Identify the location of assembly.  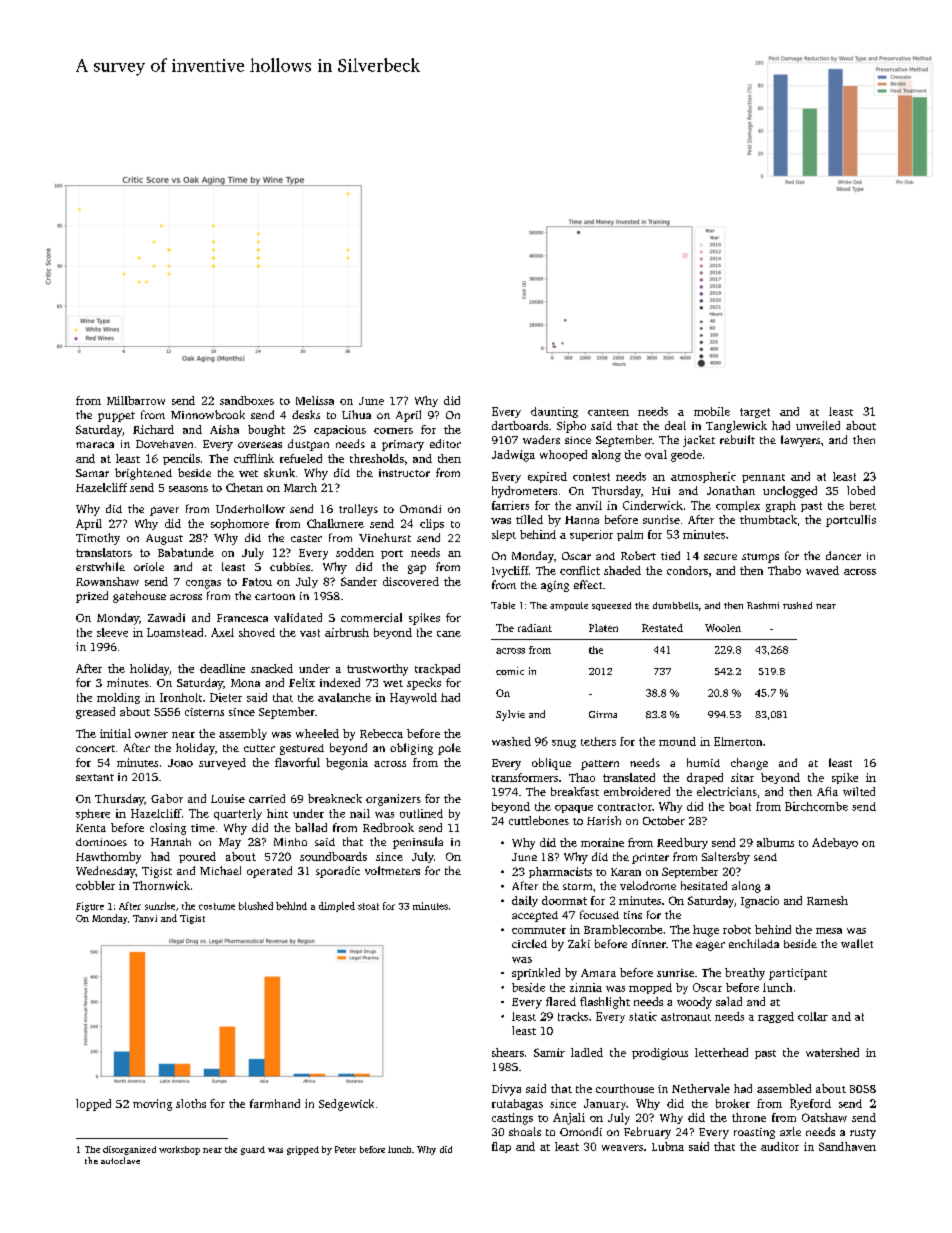
(243, 734).
